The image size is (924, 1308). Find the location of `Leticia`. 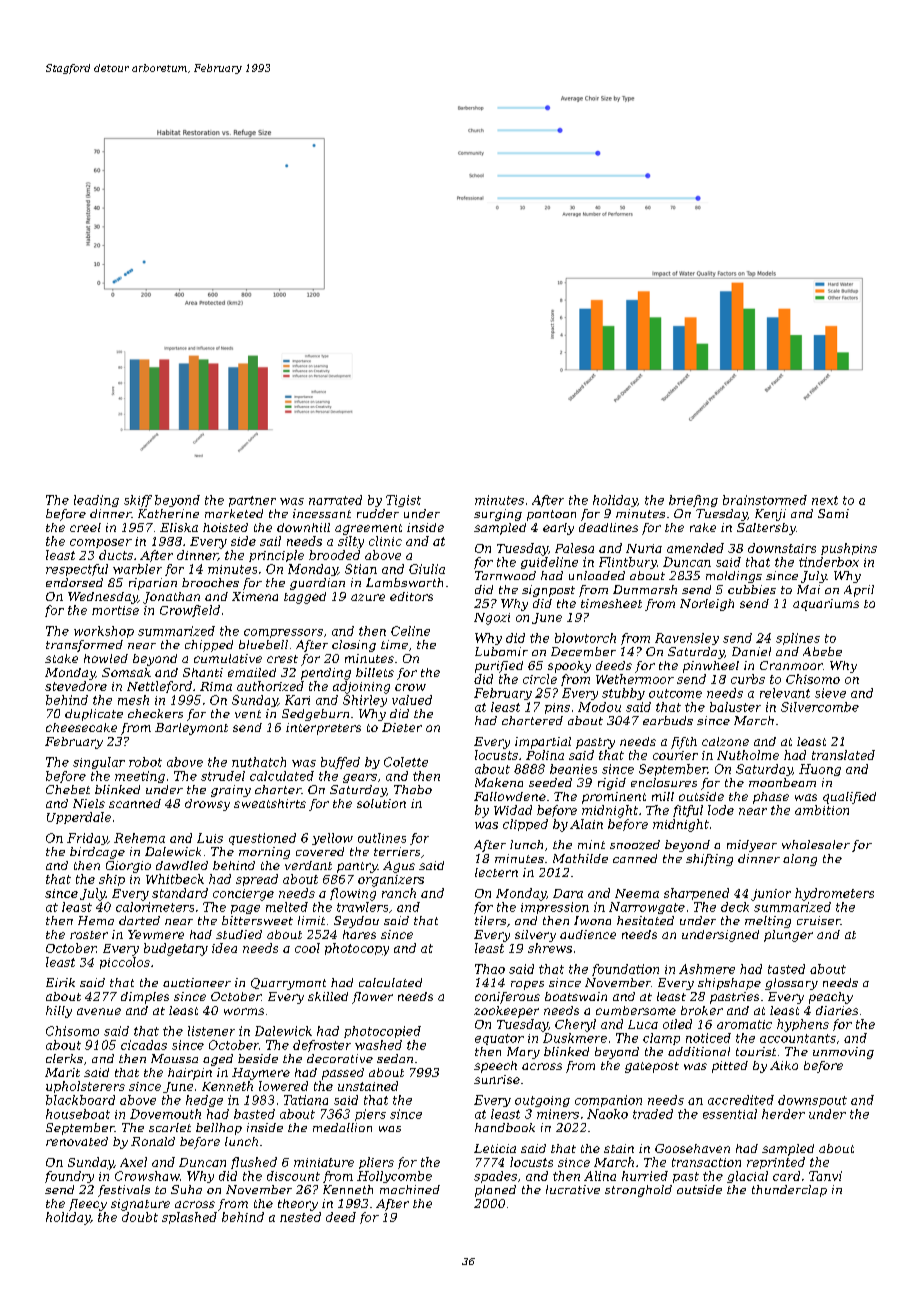

Leticia is located at coordinates (495, 1148).
